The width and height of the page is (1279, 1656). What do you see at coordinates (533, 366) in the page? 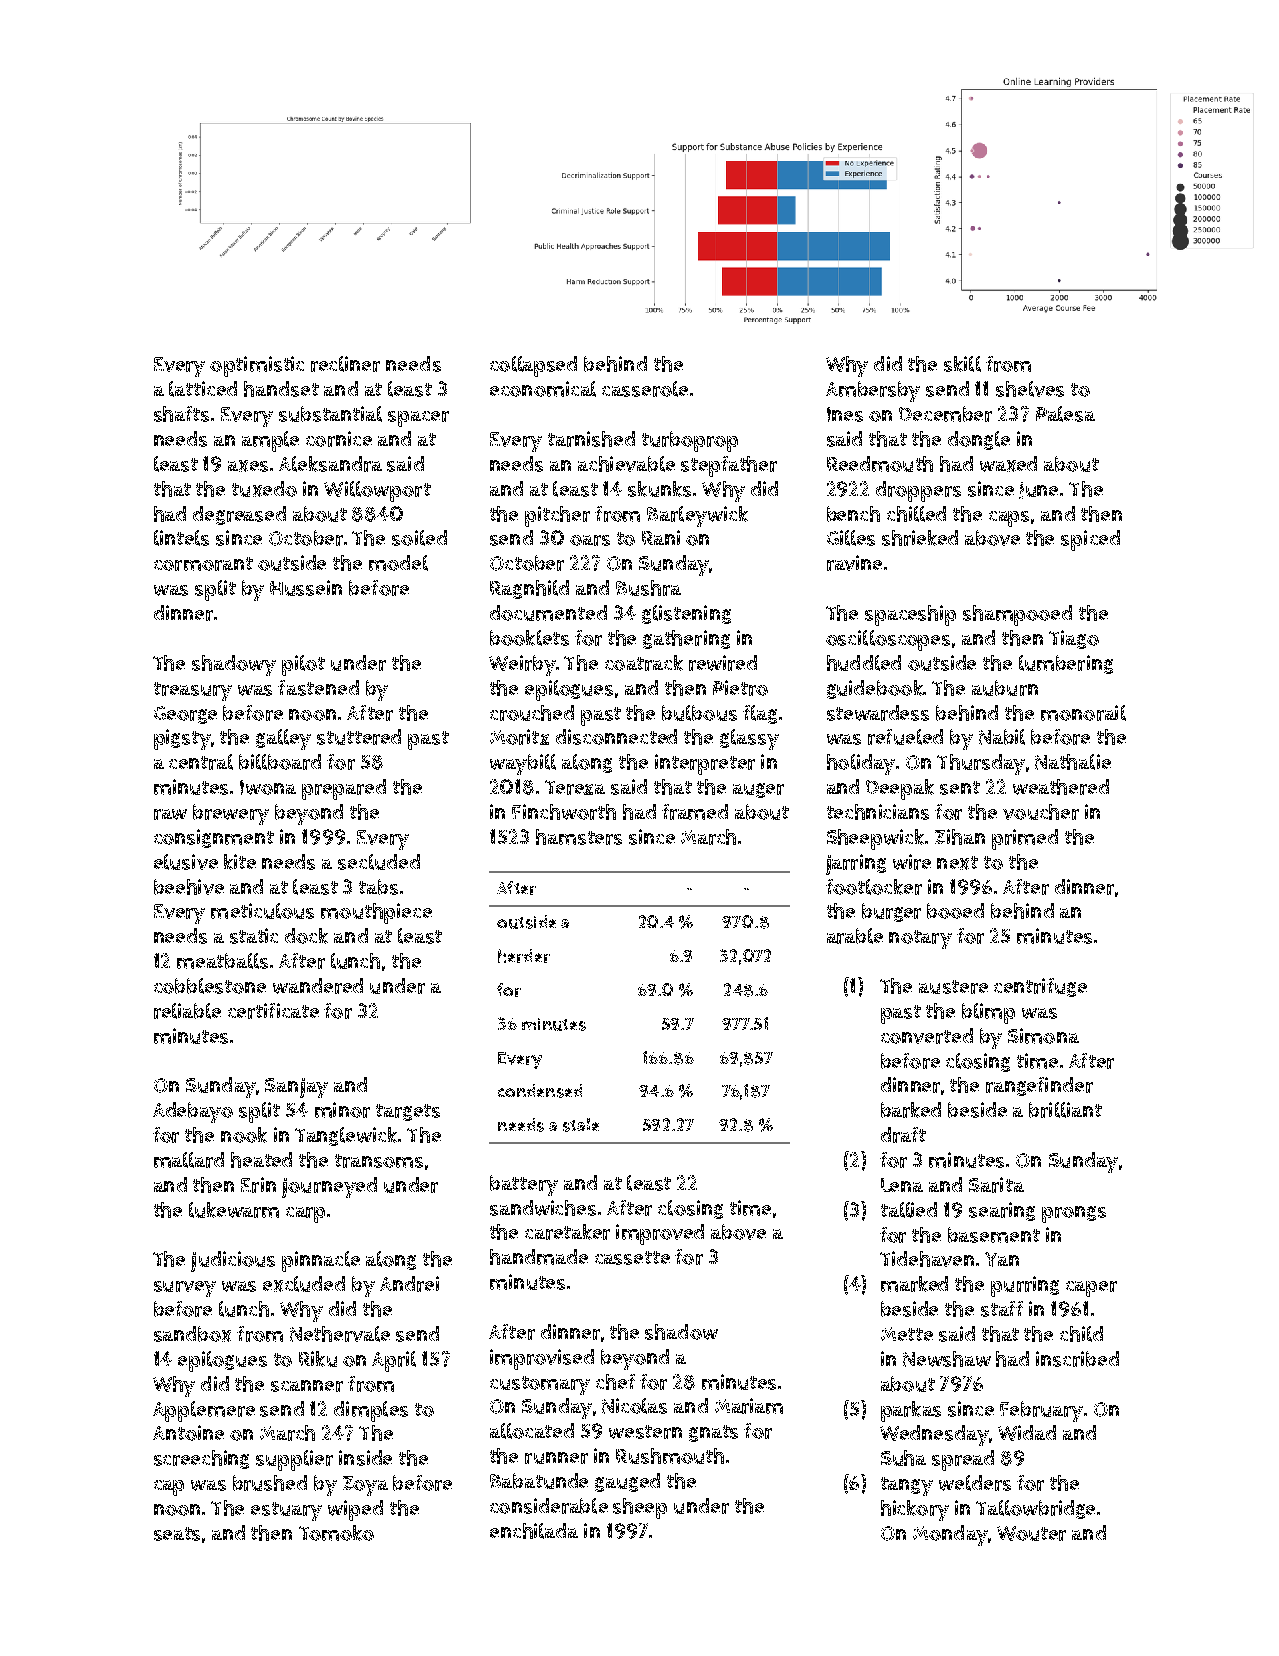
I see `collapsed` at bounding box center [533, 366].
